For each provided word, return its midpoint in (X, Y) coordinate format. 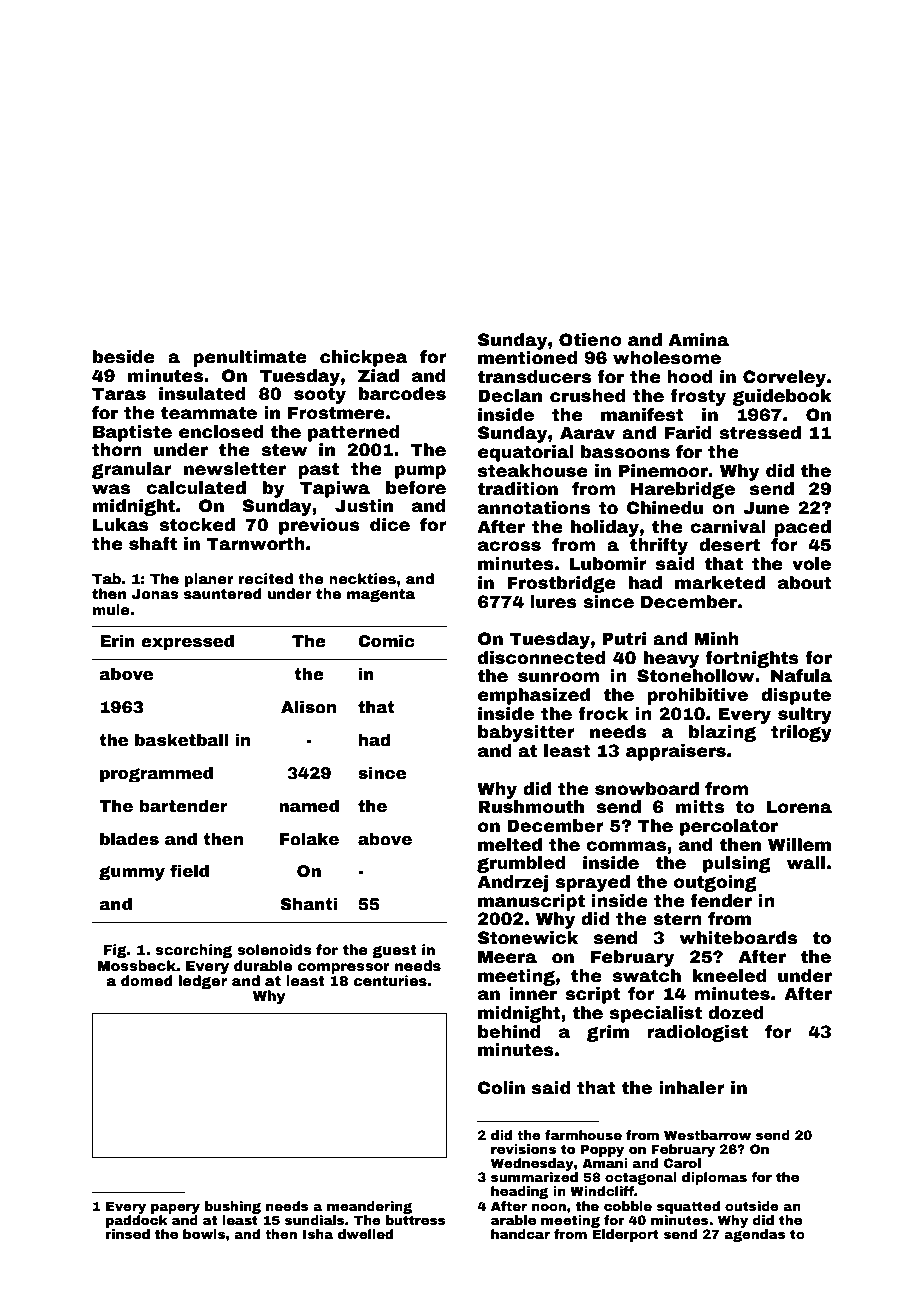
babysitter (526, 733)
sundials (315, 1220)
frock (603, 714)
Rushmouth (531, 807)
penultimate (250, 358)
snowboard (647, 789)
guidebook (782, 397)
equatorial (526, 453)
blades (129, 839)
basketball (181, 740)
